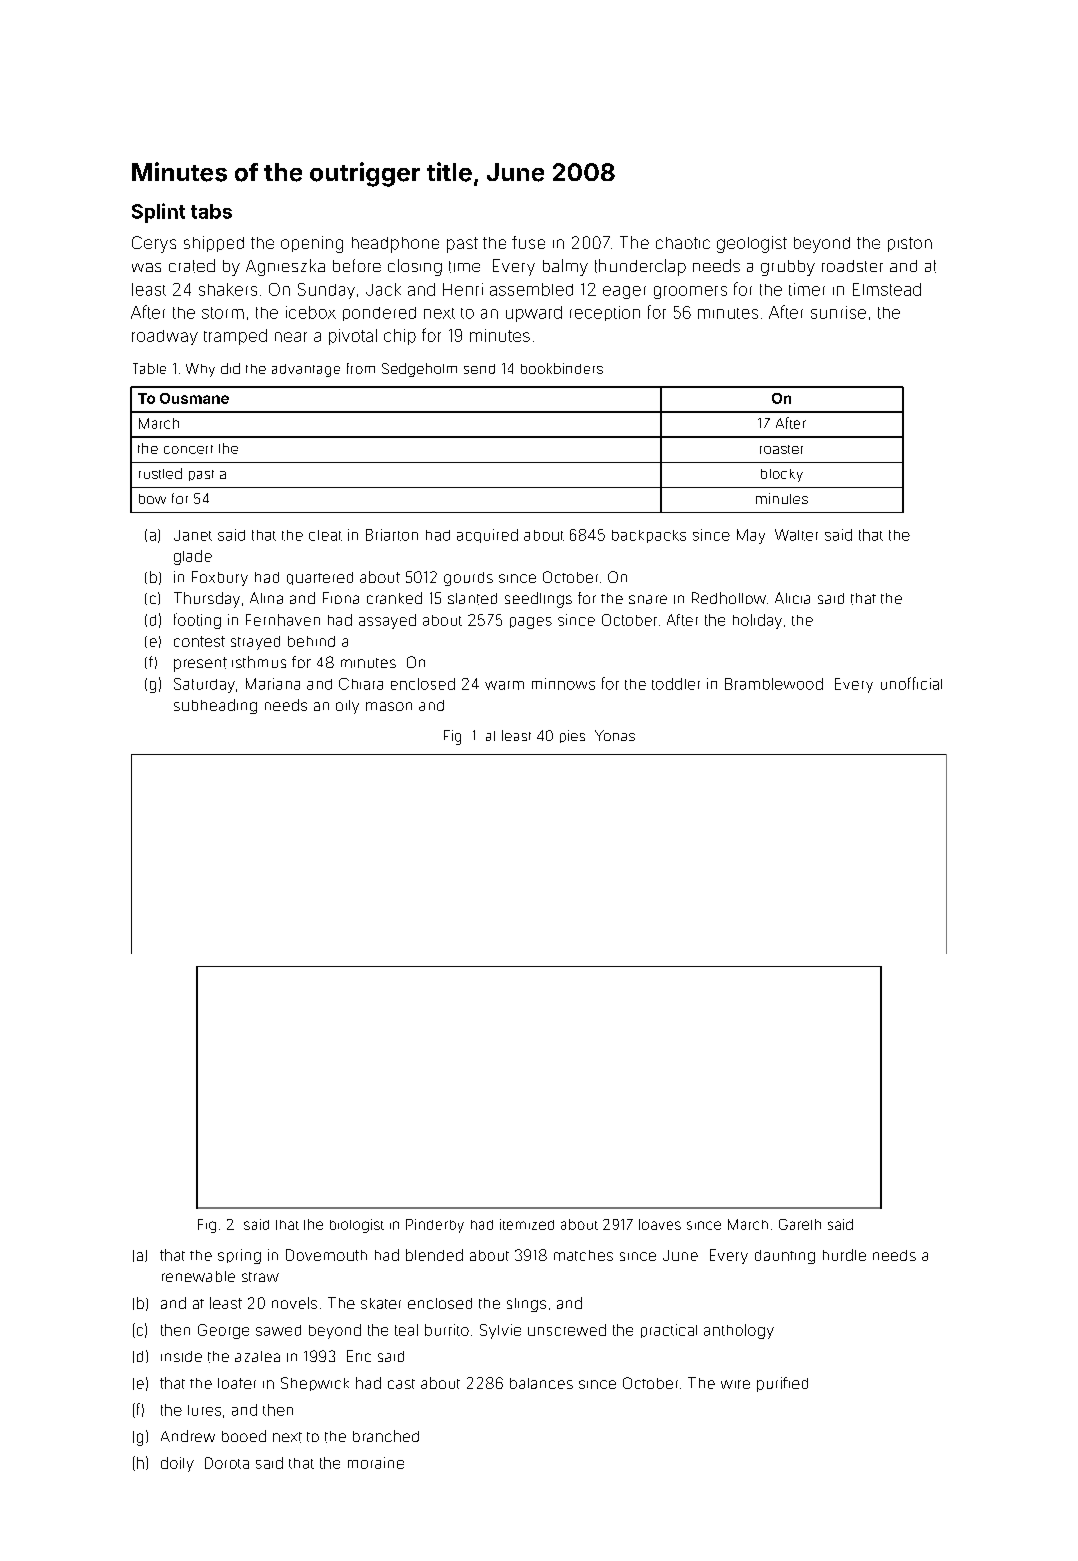  Describe the element at coordinates (527, 1224) in the document. I see `itemized` at that location.
